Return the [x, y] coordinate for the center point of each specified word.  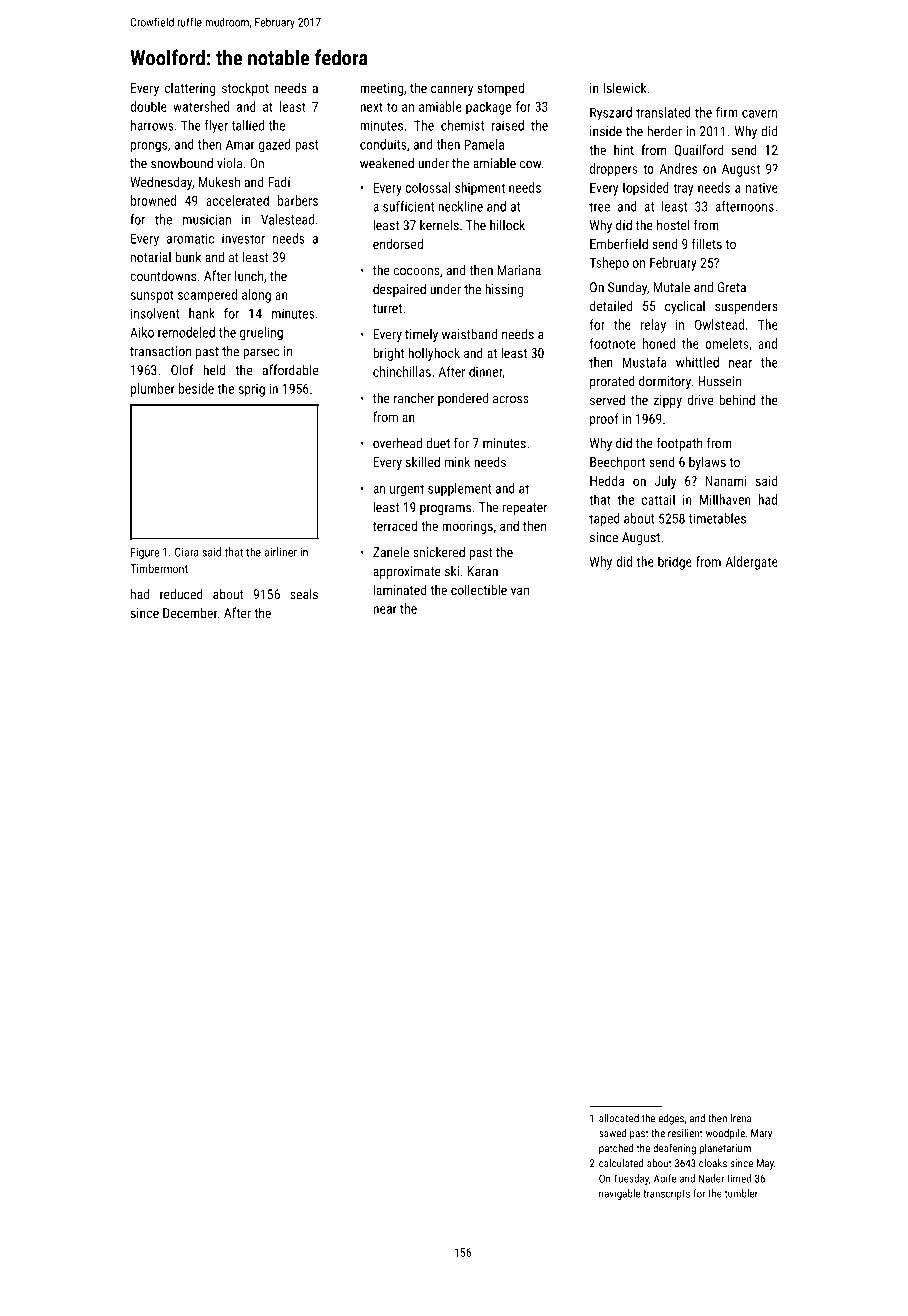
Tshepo [609, 264]
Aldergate [752, 563]
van [520, 591]
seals [304, 594]
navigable [619, 1194]
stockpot [245, 89]
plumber [153, 390]
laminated [399, 589]
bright [388, 354]
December [190, 612]
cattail [658, 499]
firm [727, 112]
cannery [452, 90]
